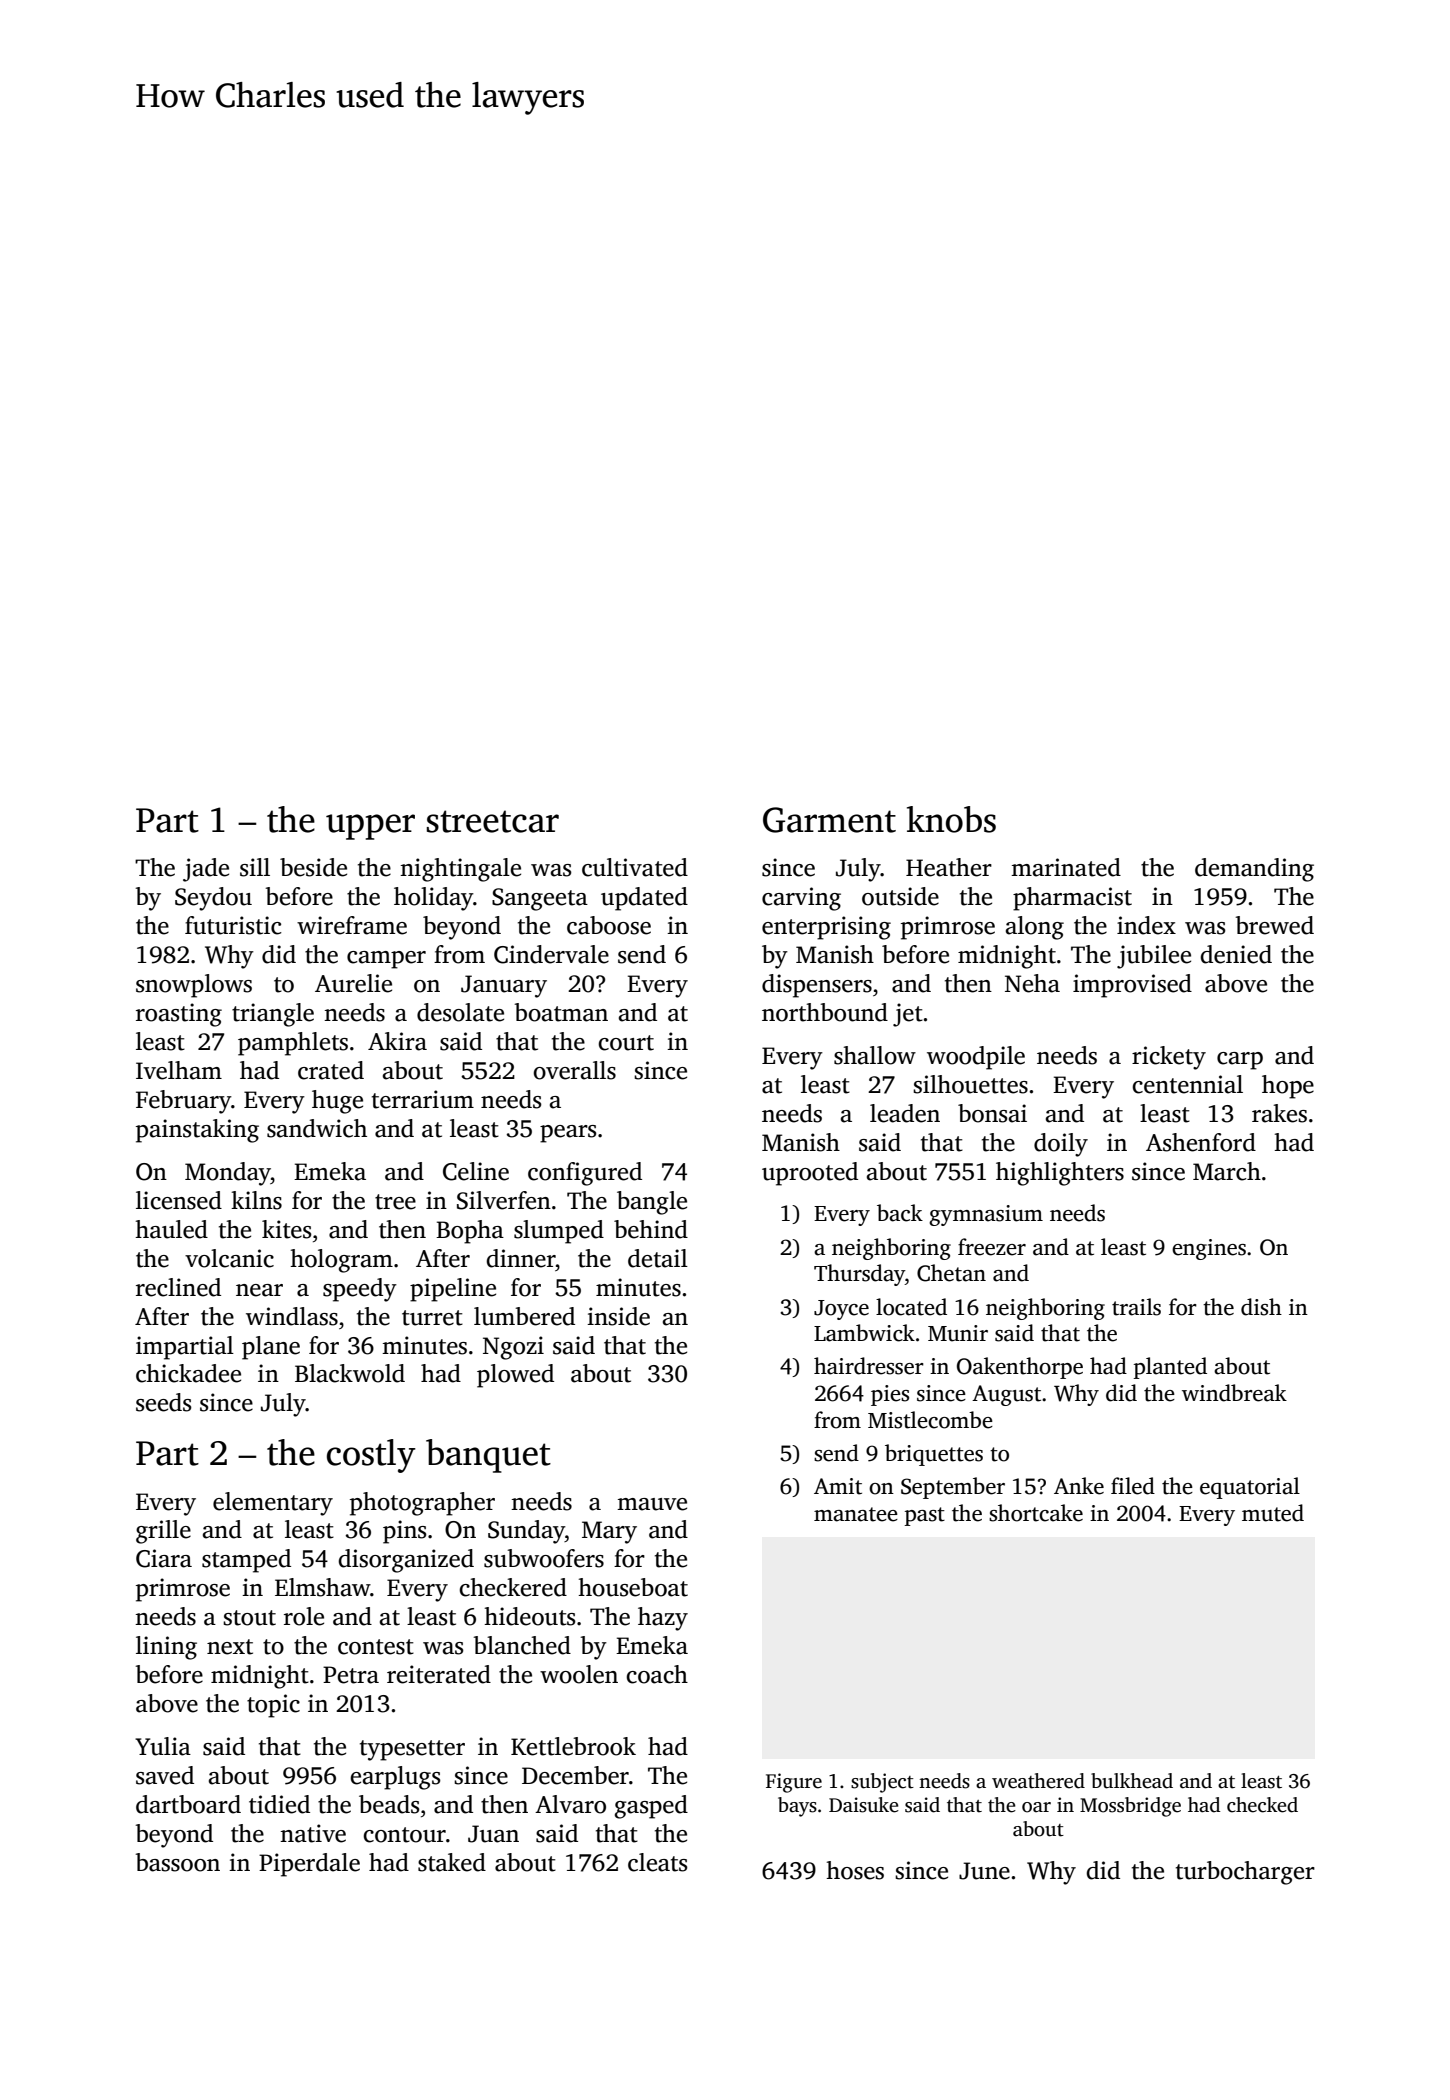 This screenshot has width=1450, height=2100. Describe the element at coordinates (1132, 1781) in the screenshot. I see `bulkhead` at that location.
